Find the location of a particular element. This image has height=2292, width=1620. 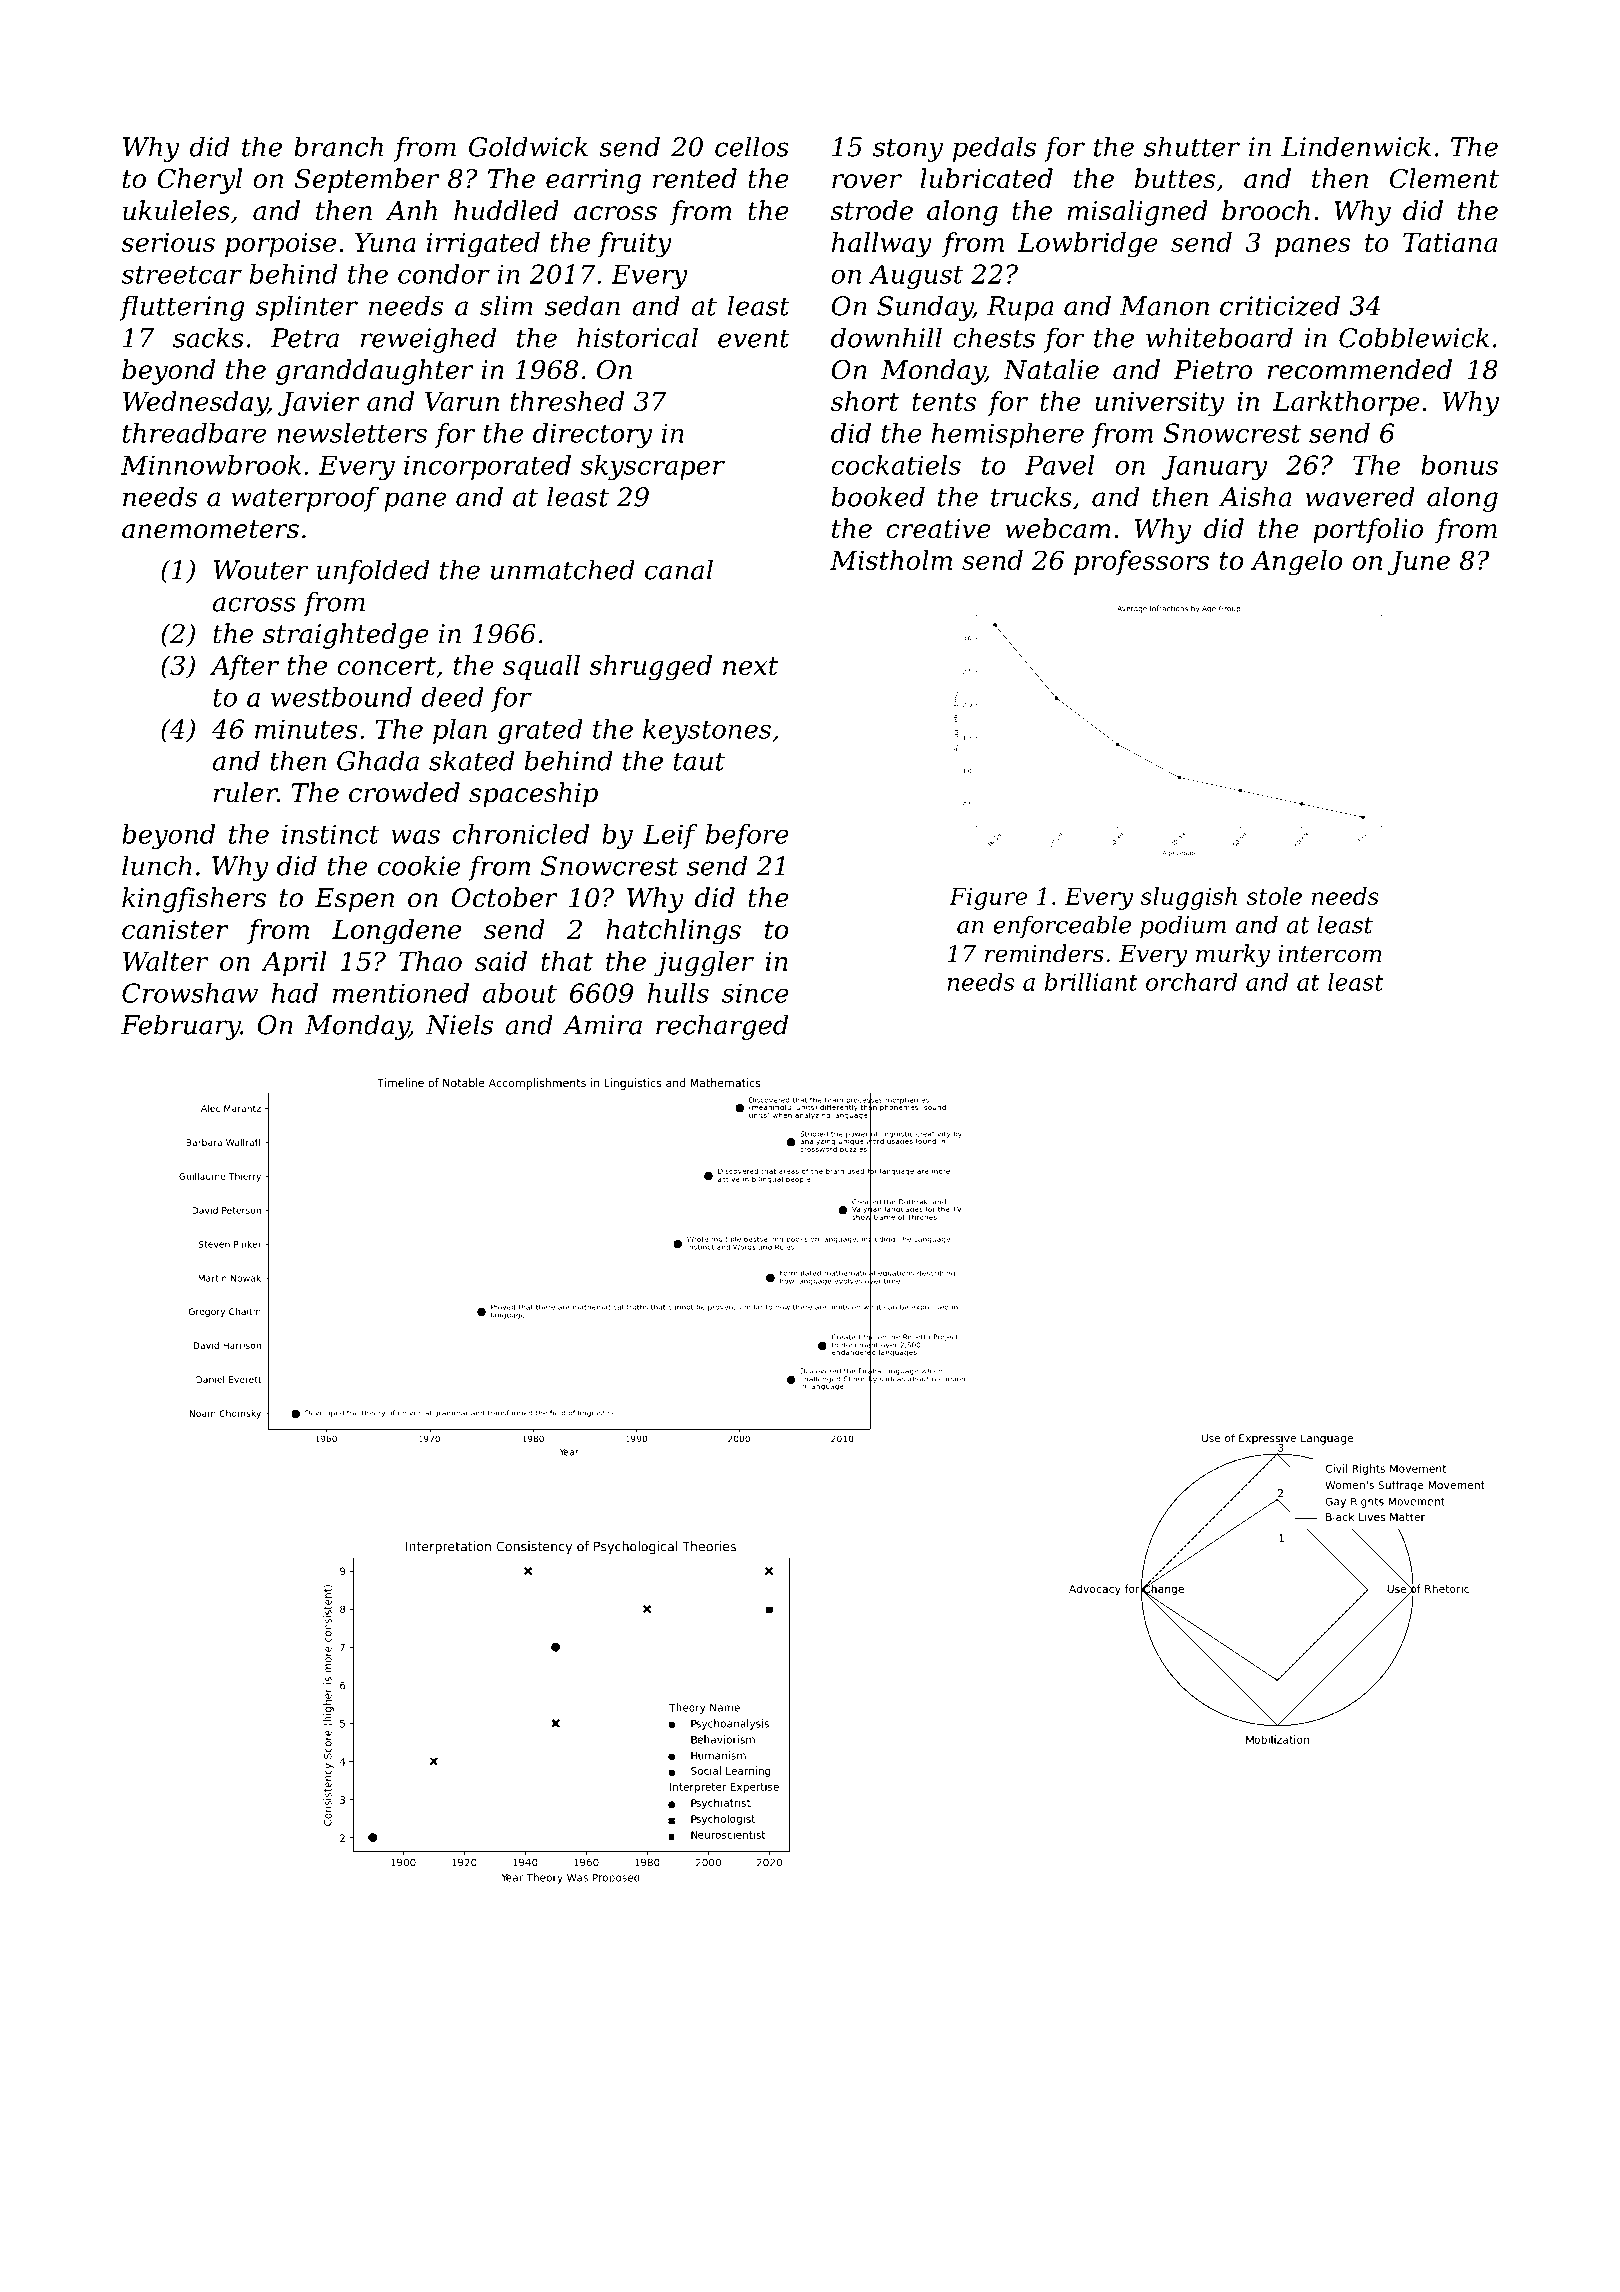

recharged is located at coordinates (722, 1027).
